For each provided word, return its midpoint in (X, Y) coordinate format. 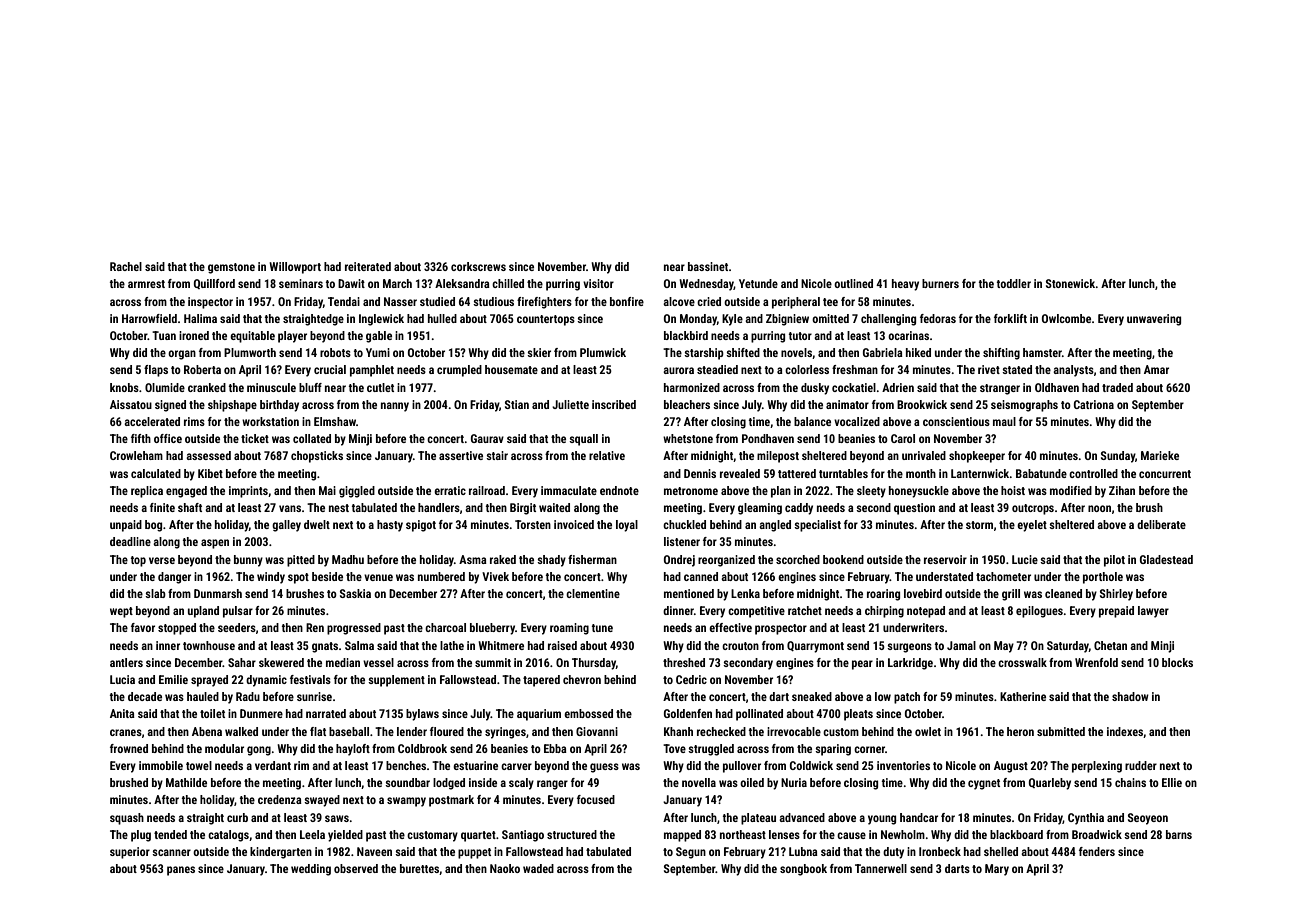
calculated (156, 473)
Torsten (533, 524)
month (921, 473)
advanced (802, 817)
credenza (280, 799)
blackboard (1016, 834)
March (397, 283)
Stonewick (1071, 283)
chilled (508, 283)
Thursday (594, 664)
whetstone (688, 438)
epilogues (1039, 612)
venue (378, 577)
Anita (122, 713)
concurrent (1165, 474)
